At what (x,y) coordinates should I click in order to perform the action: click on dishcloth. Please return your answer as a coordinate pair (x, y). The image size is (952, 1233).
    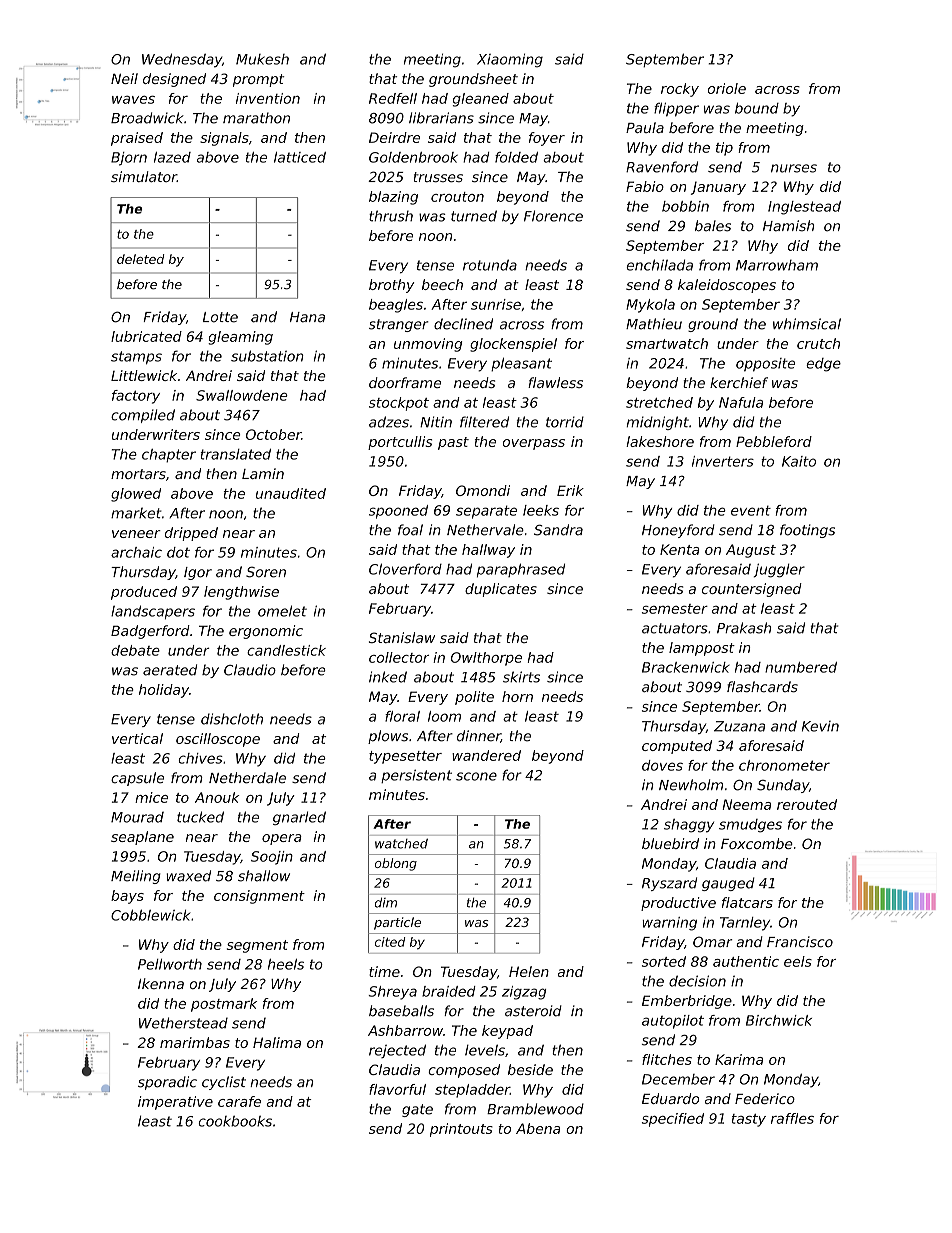
    Looking at the image, I should click on (232, 719).
